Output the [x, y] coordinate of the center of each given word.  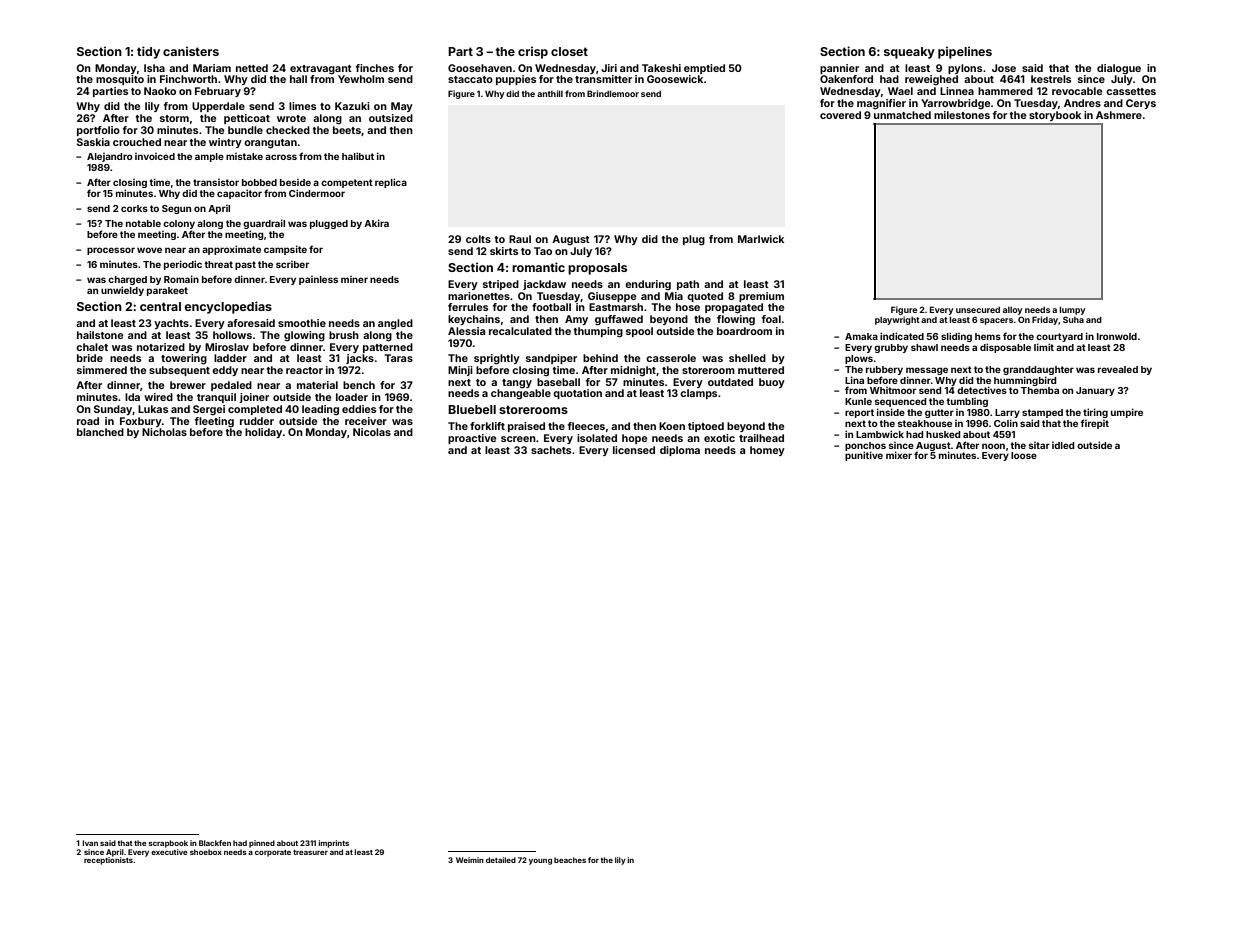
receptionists [108, 861]
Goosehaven [480, 68]
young [540, 862]
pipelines [965, 52]
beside [295, 182]
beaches [570, 860]
